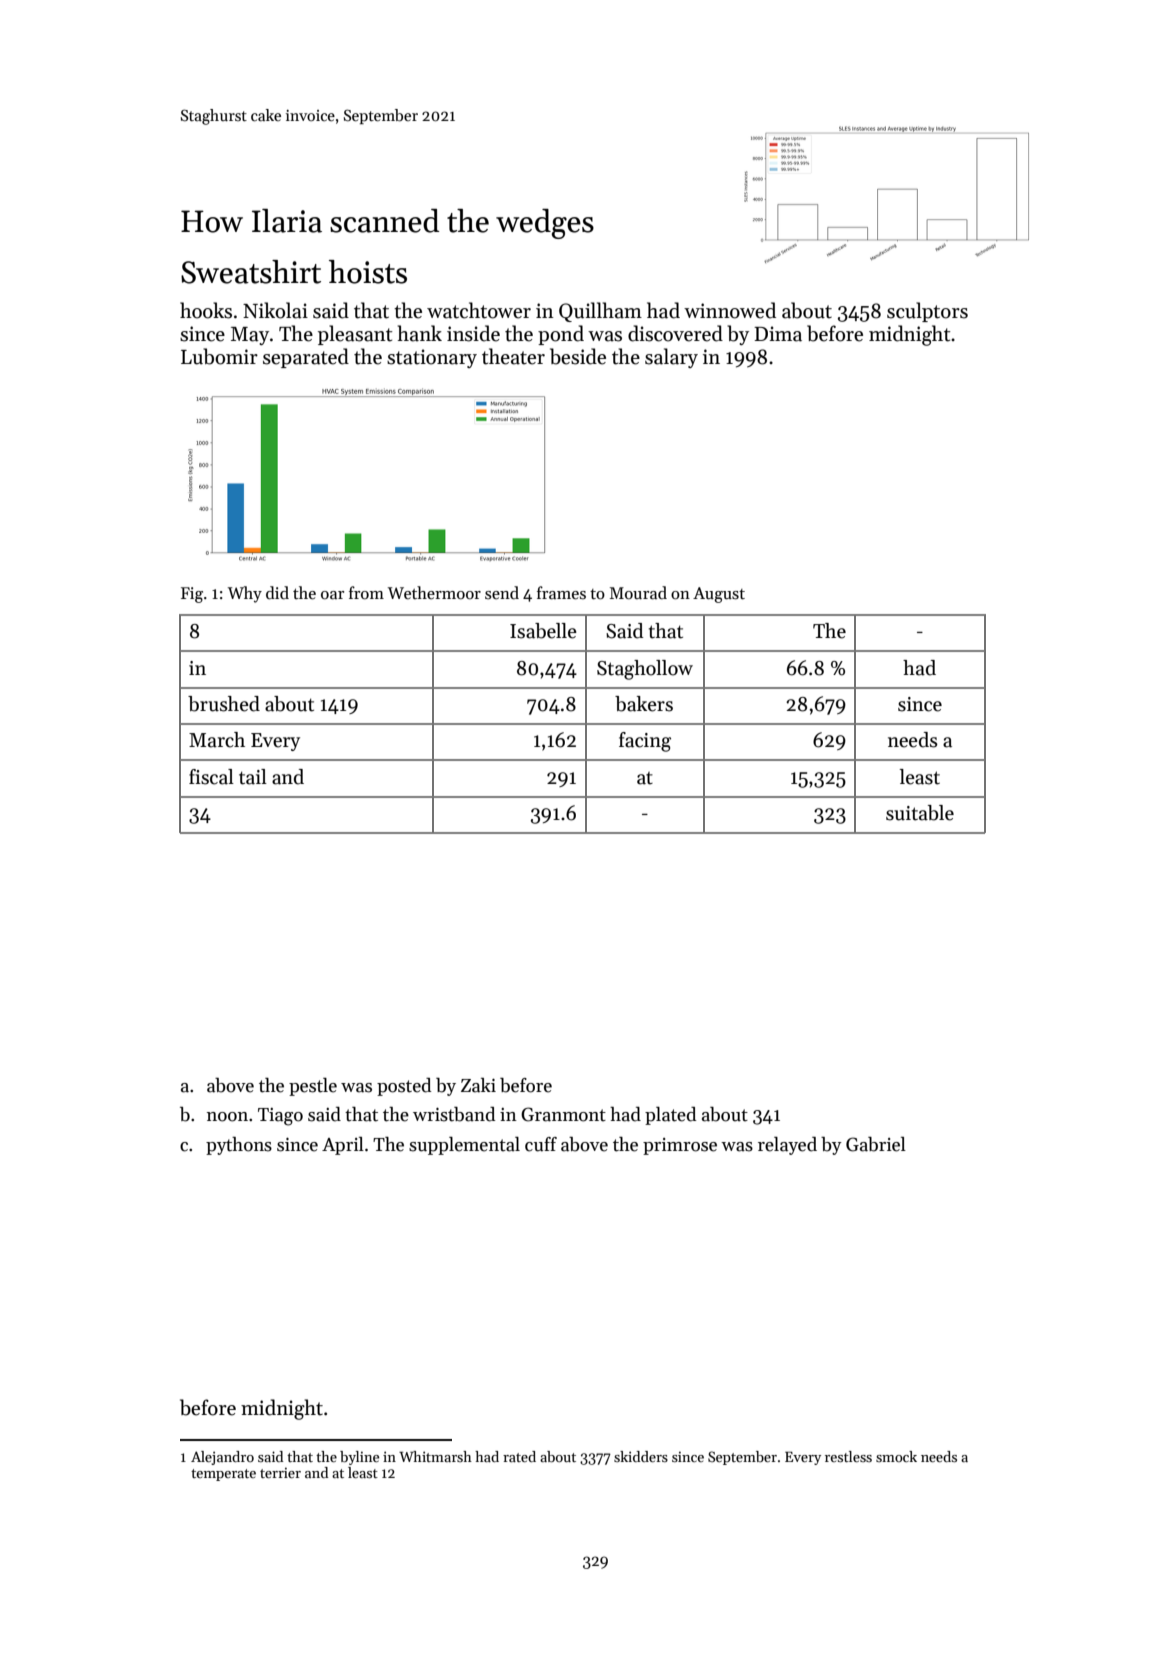 This screenshot has height=1654, width=1165. Describe the element at coordinates (479, 310) in the screenshot. I see `watchtower` at that location.
